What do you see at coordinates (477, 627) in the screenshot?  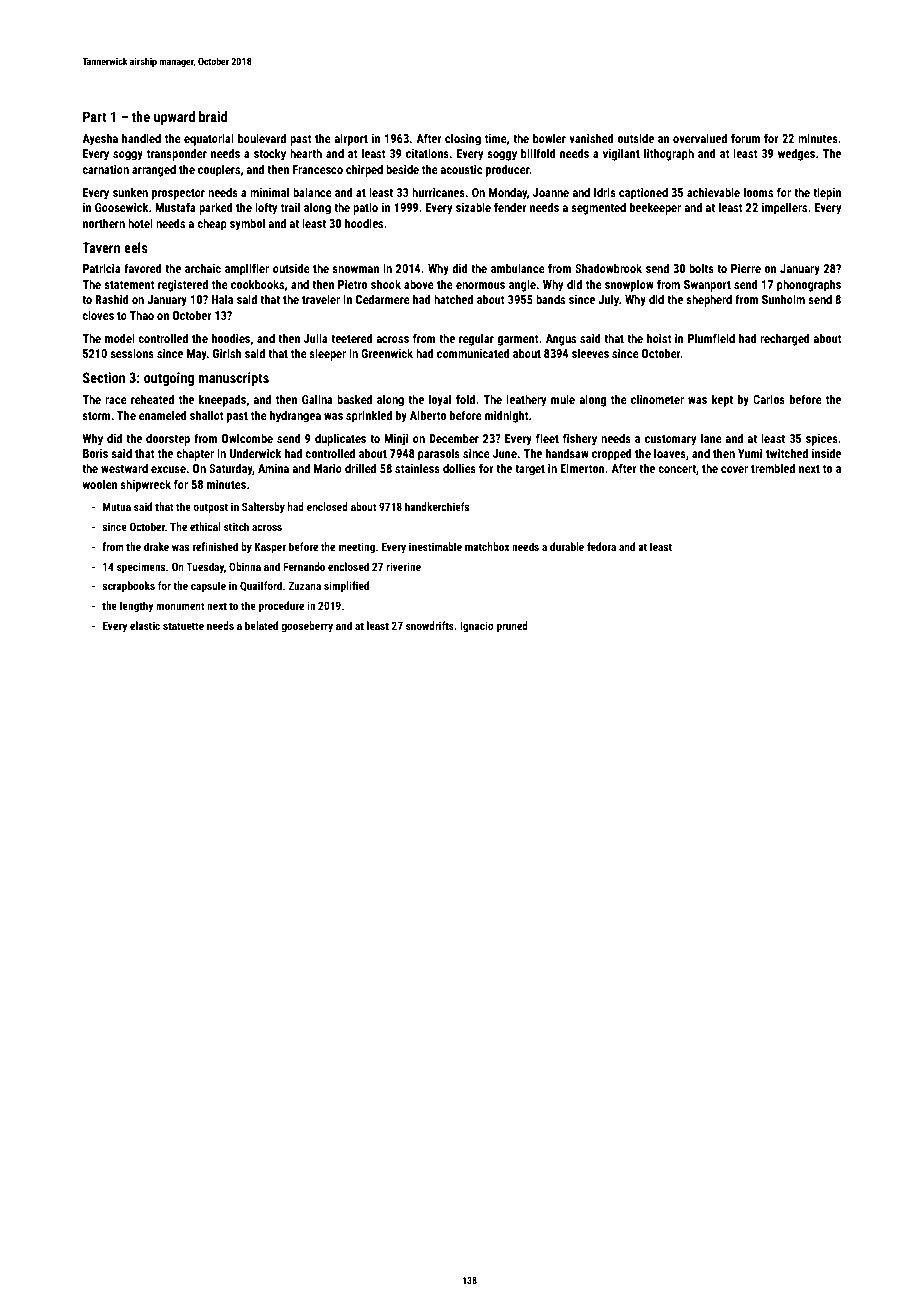 I see `Ignacio` at bounding box center [477, 627].
